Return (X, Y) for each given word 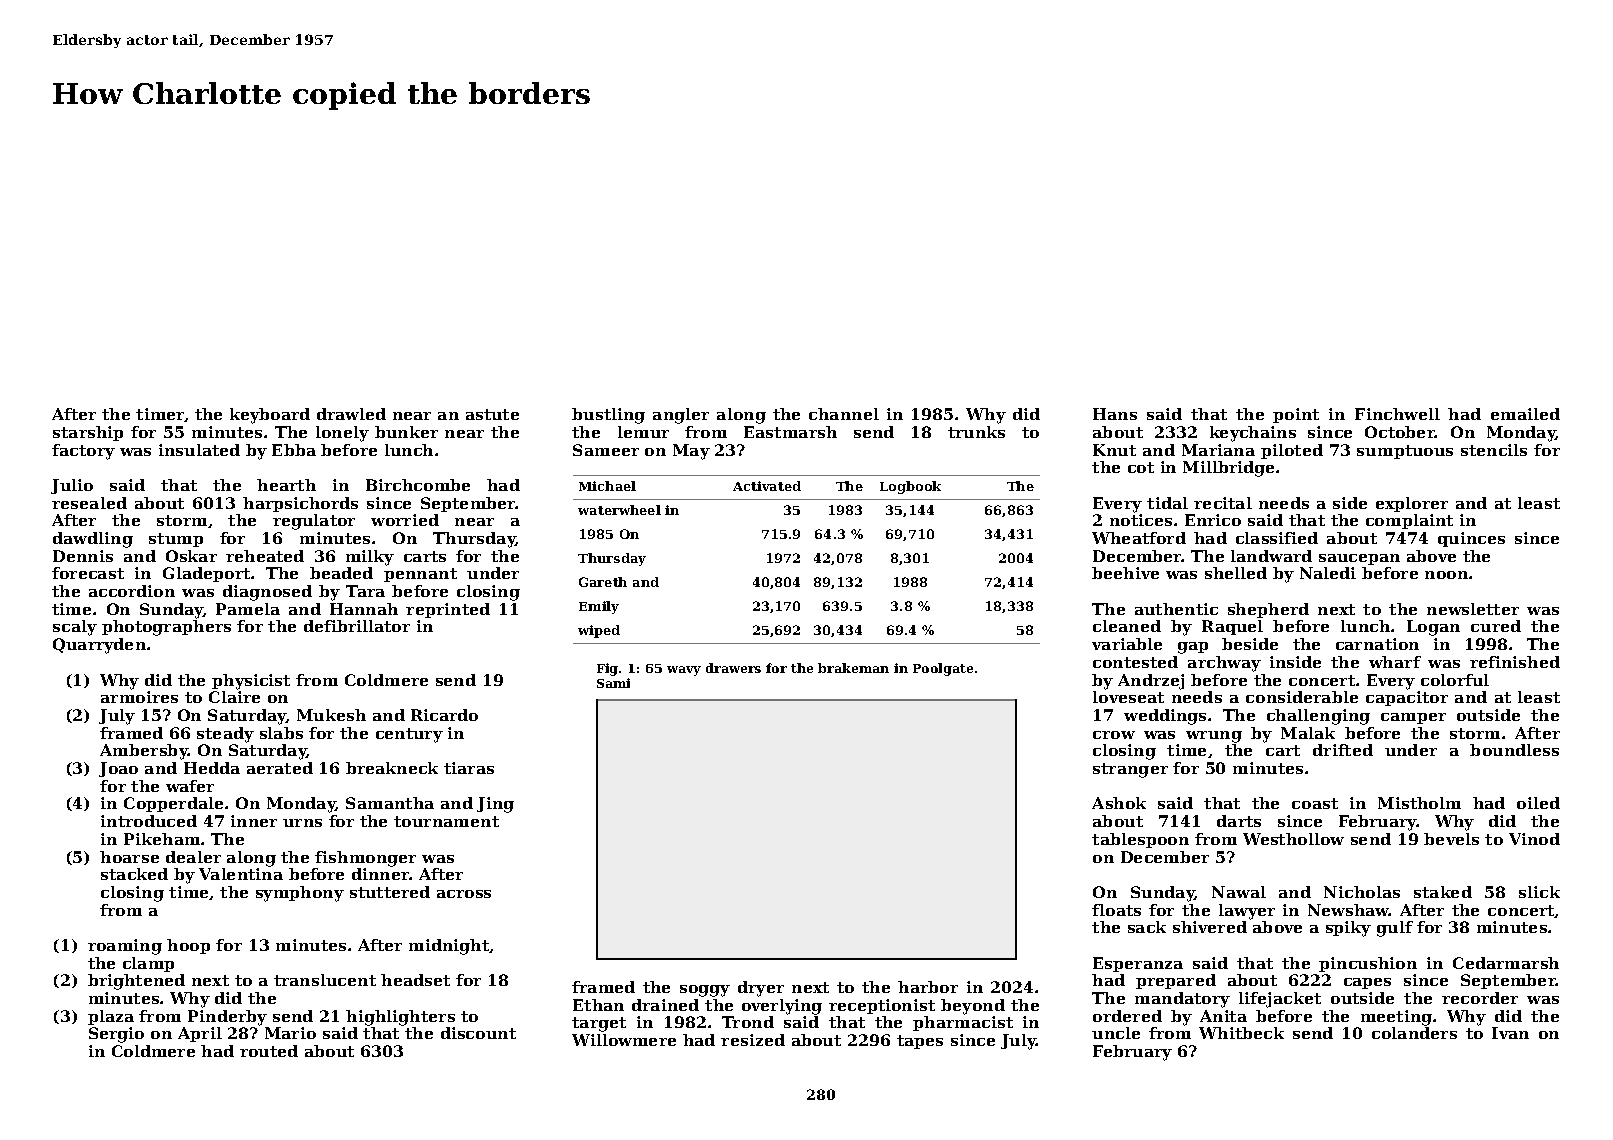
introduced (149, 821)
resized (753, 1040)
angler (681, 416)
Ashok (1119, 803)
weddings (1165, 717)
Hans (1115, 414)
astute (492, 414)
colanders (1414, 1033)
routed (269, 1051)
